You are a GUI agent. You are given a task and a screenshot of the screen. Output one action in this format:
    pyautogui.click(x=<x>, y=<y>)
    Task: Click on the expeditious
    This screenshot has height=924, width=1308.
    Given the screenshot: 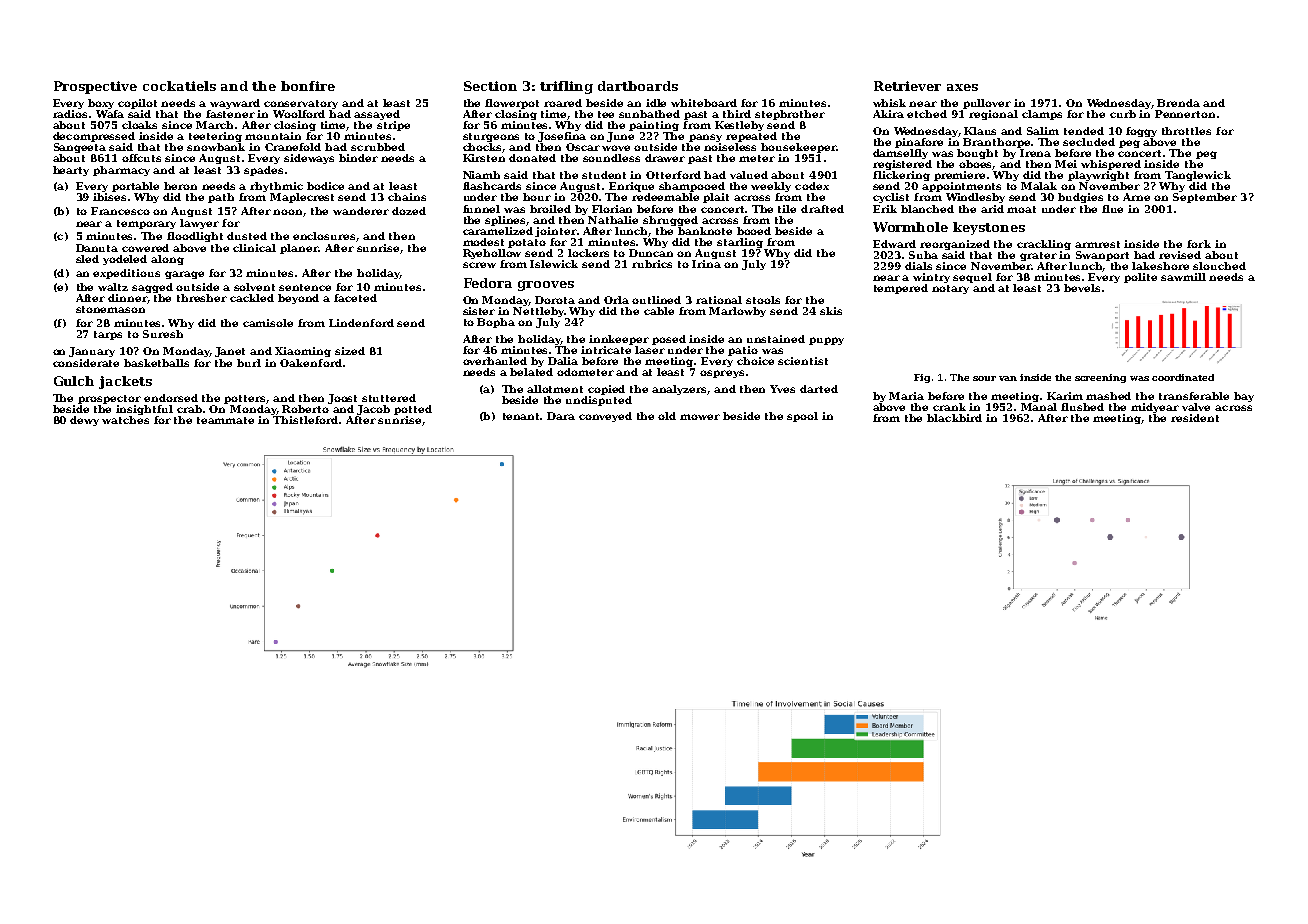 What is the action you would take?
    pyautogui.click(x=126, y=274)
